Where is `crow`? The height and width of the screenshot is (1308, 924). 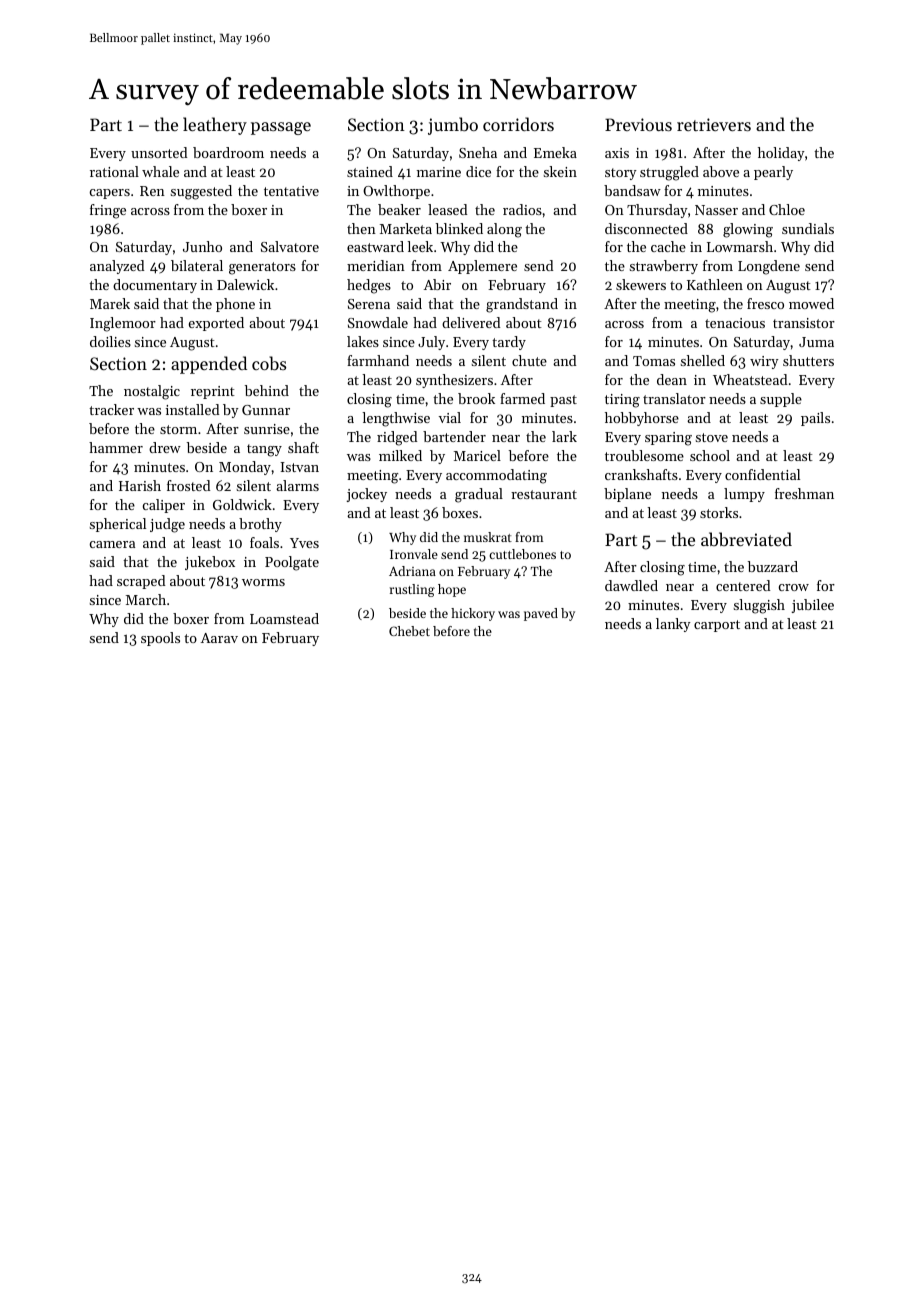
crow is located at coordinates (794, 587).
